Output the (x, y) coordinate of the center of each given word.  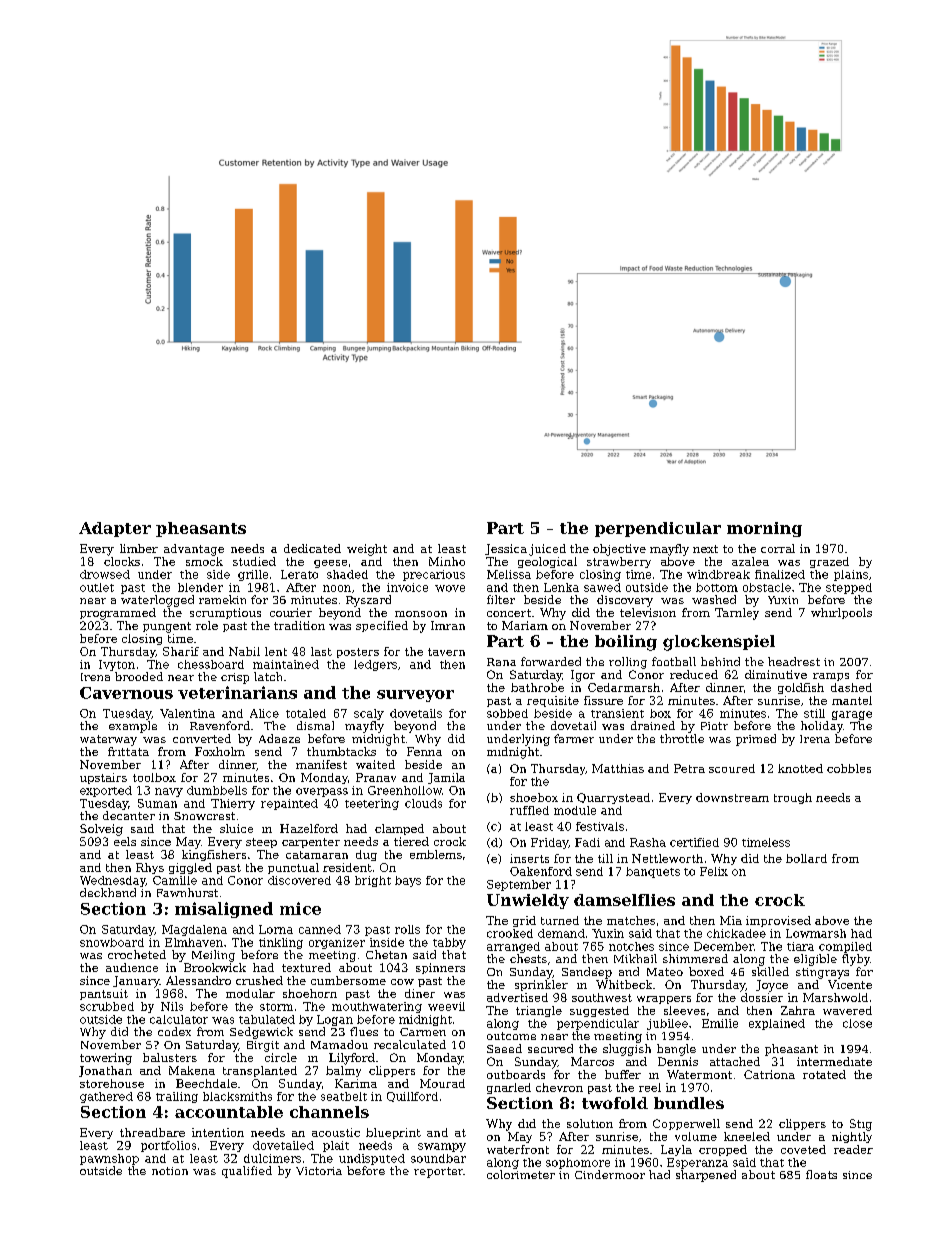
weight (367, 550)
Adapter (115, 529)
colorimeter (521, 1174)
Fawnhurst (187, 892)
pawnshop (109, 1159)
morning (764, 529)
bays (408, 881)
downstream (732, 797)
